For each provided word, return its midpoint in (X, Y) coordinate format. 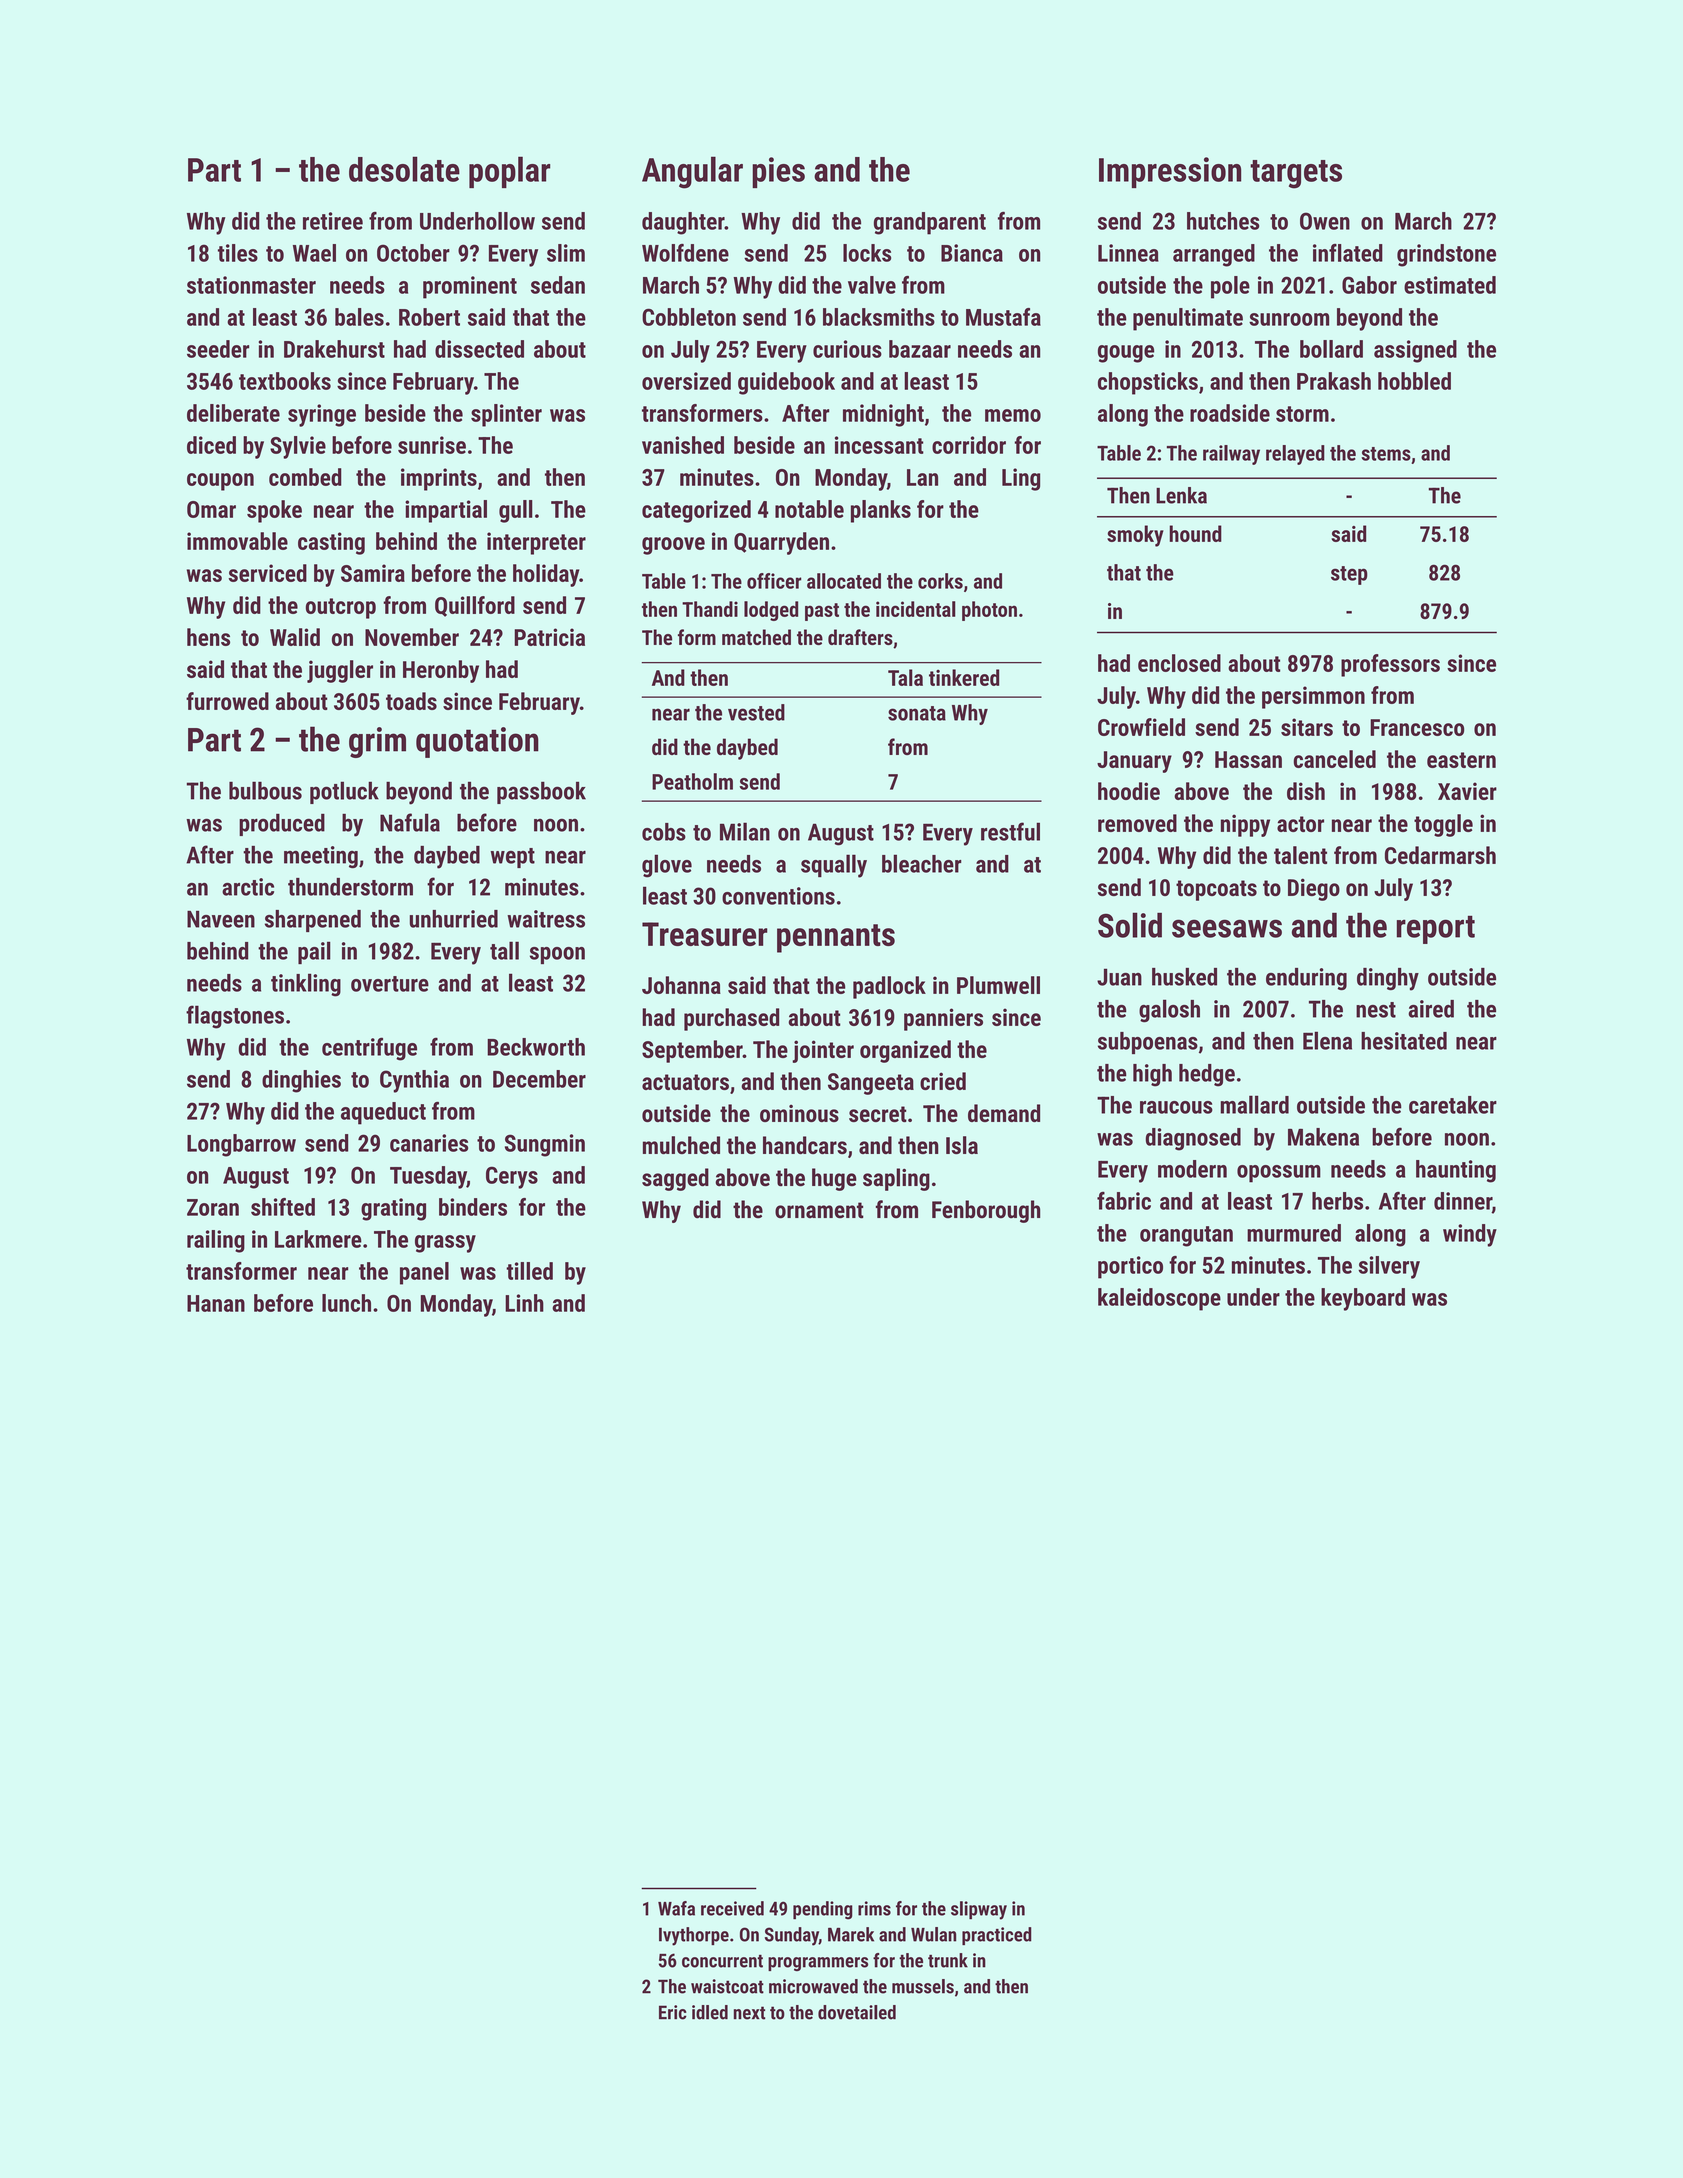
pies (778, 172)
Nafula (410, 822)
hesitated (1404, 1041)
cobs (664, 832)
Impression (1170, 172)
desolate (404, 169)
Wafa (676, 1908)
